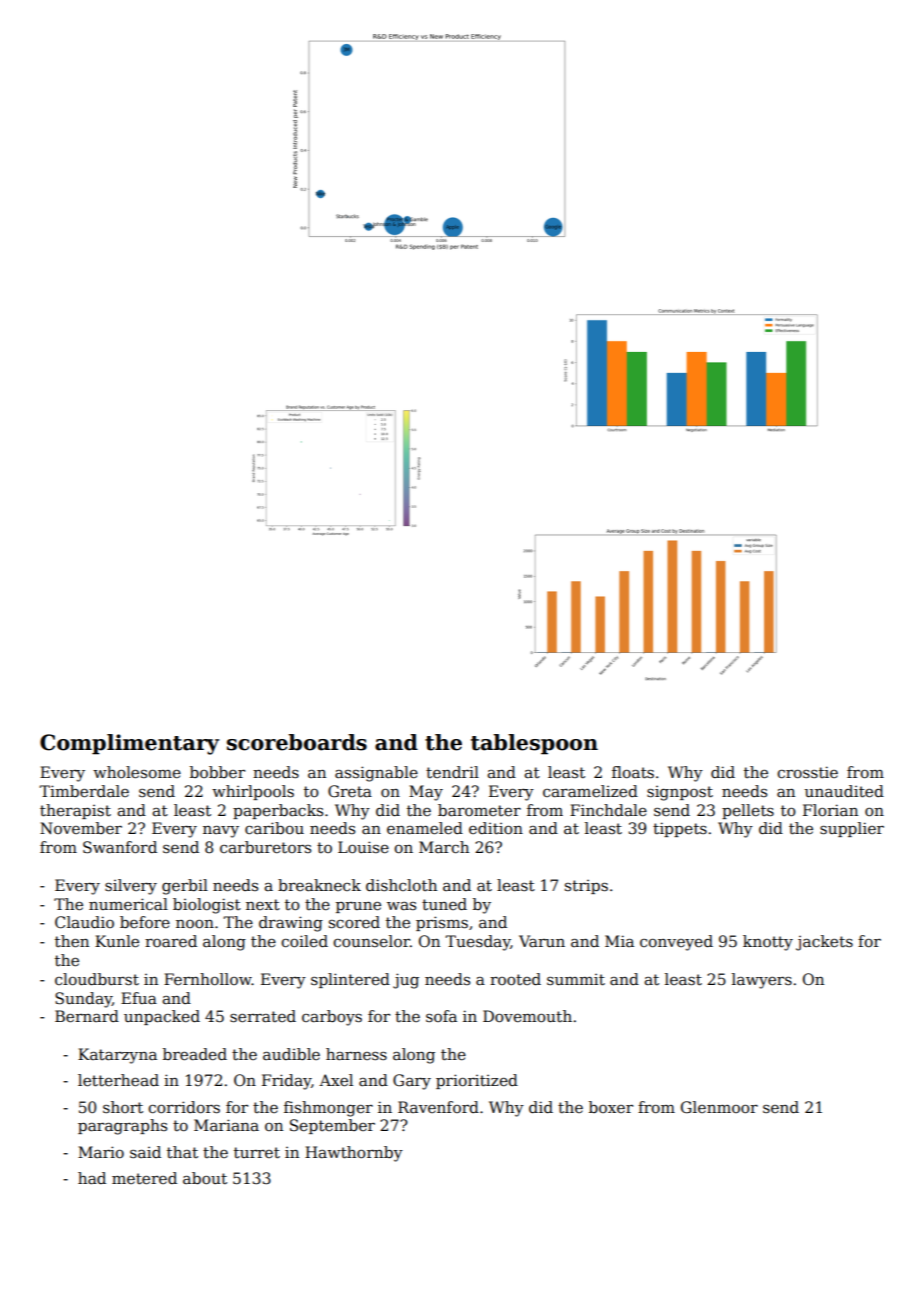  I want to click on Glenmoor, so click(719, 1107).
